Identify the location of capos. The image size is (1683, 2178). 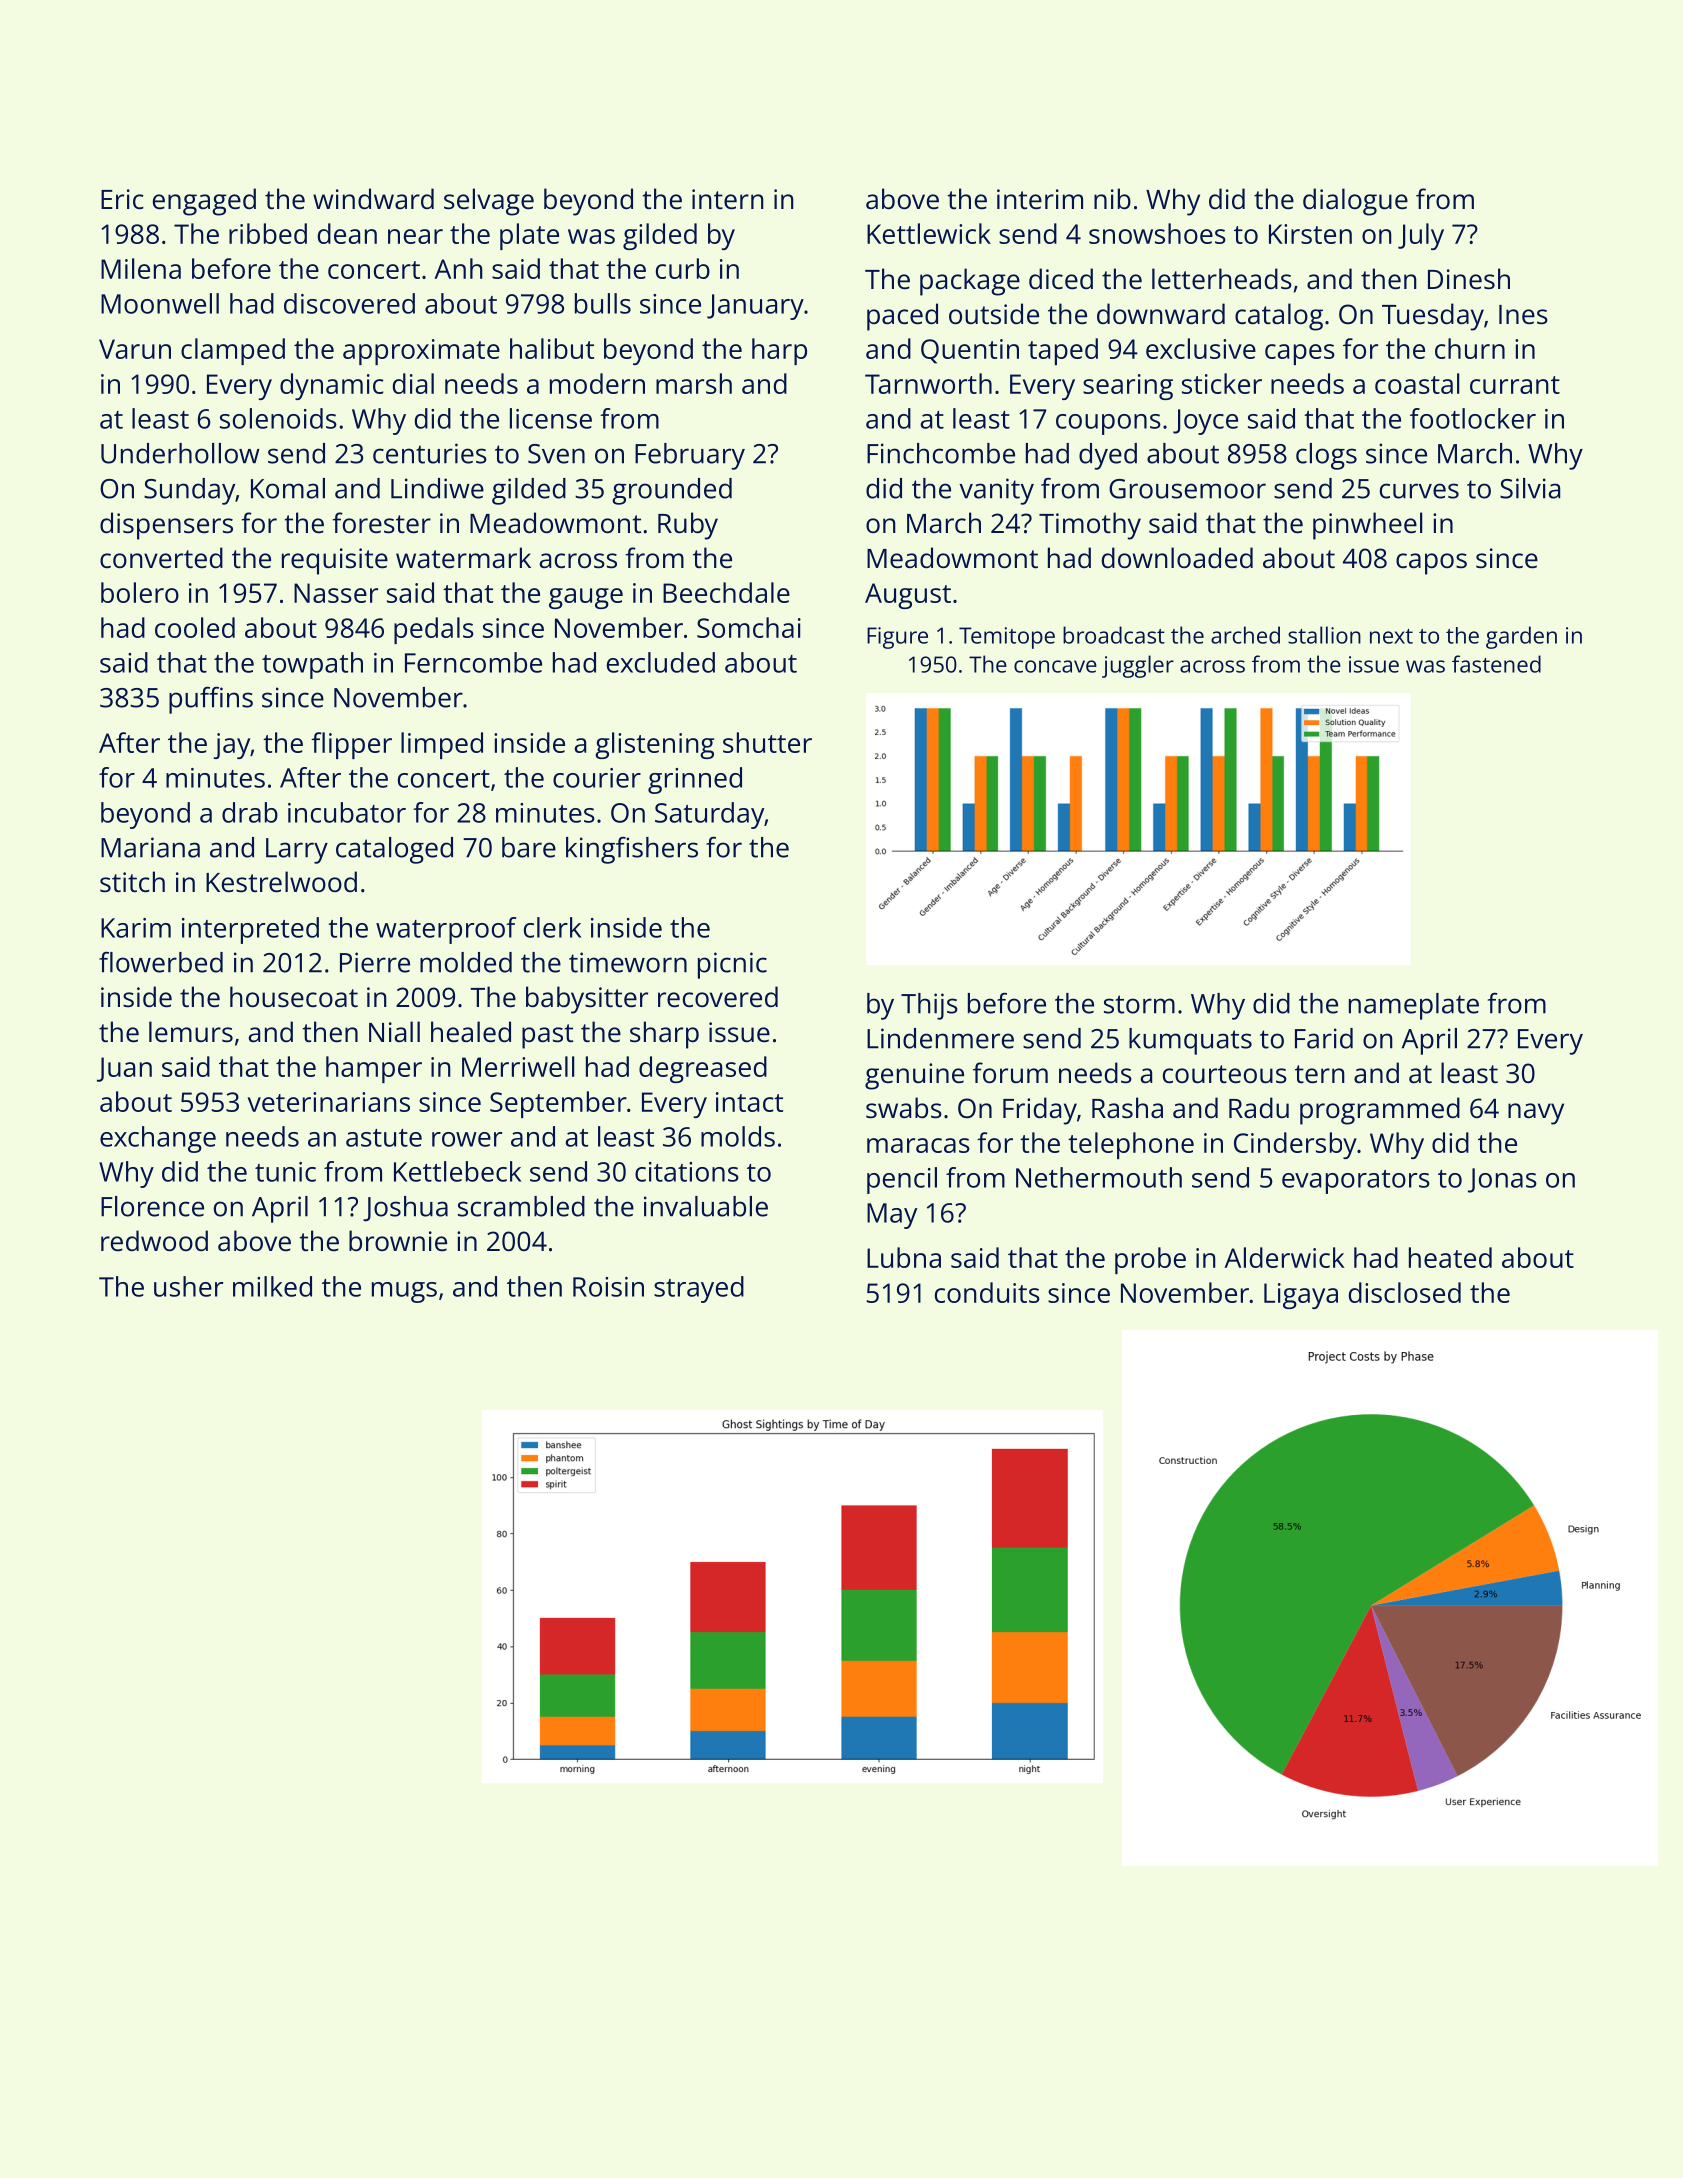
(1431, 564).
